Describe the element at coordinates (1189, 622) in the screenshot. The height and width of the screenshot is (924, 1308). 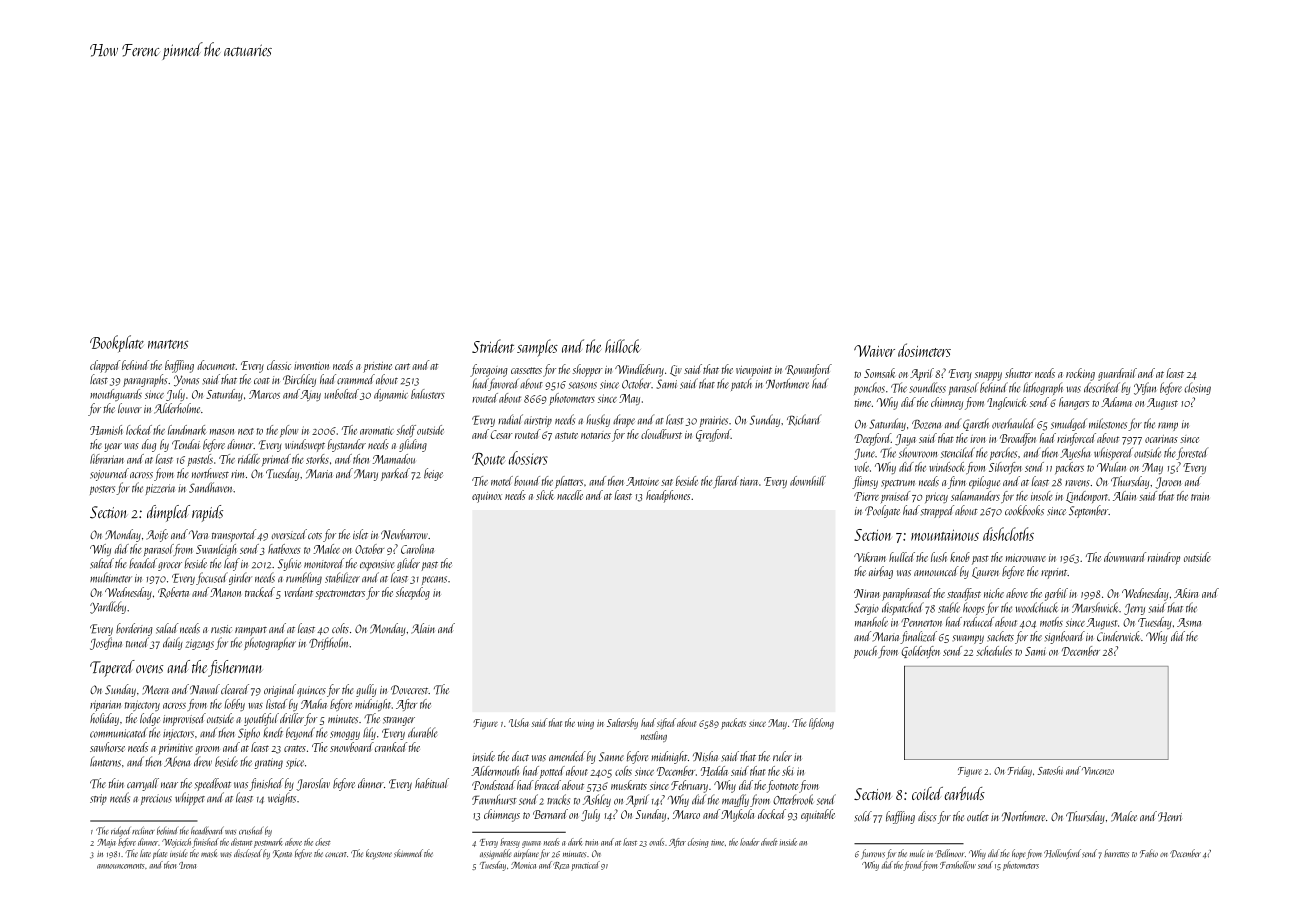
I see `Asma` at that location.
